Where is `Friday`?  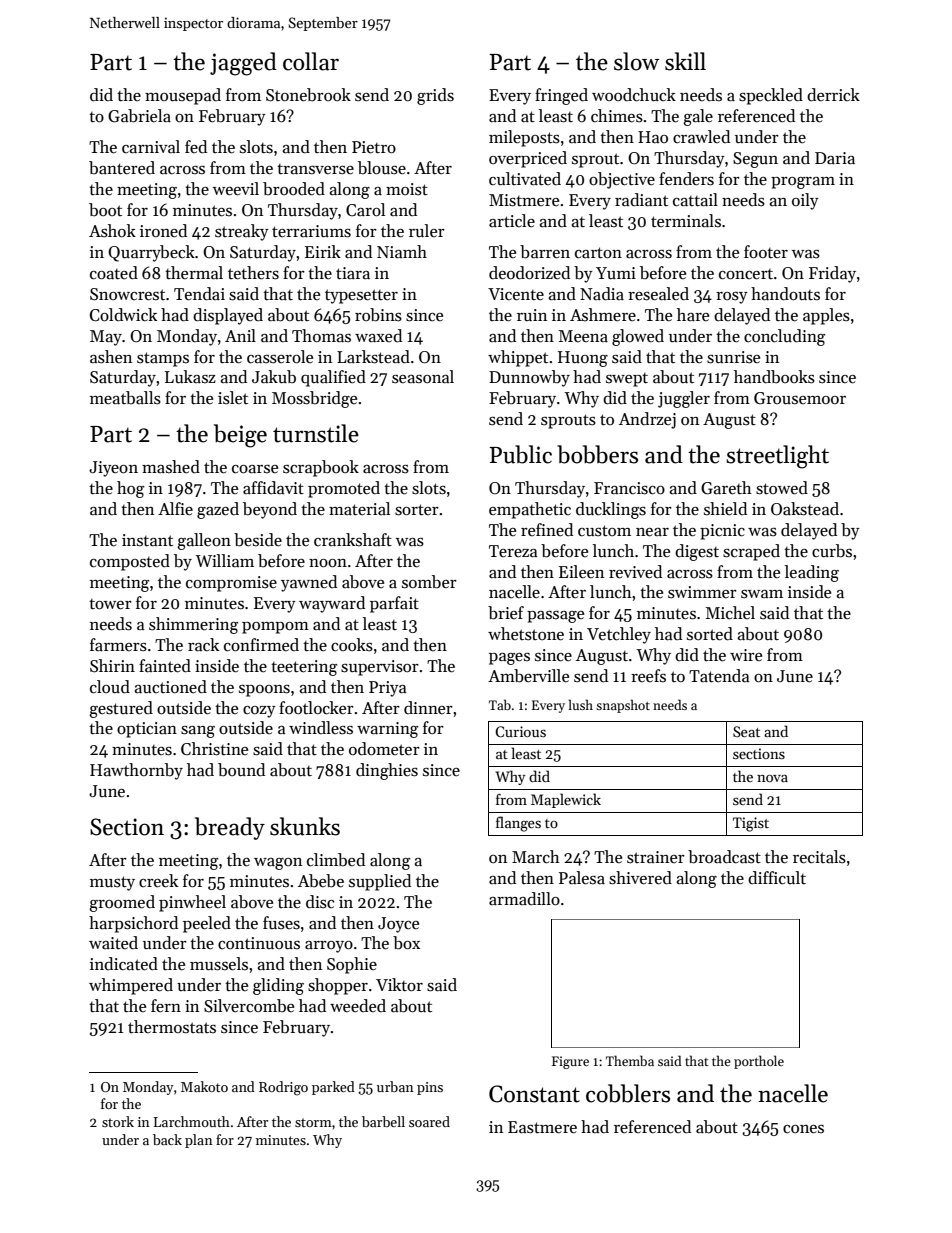
Friday is located at coordinates (832, 274).
